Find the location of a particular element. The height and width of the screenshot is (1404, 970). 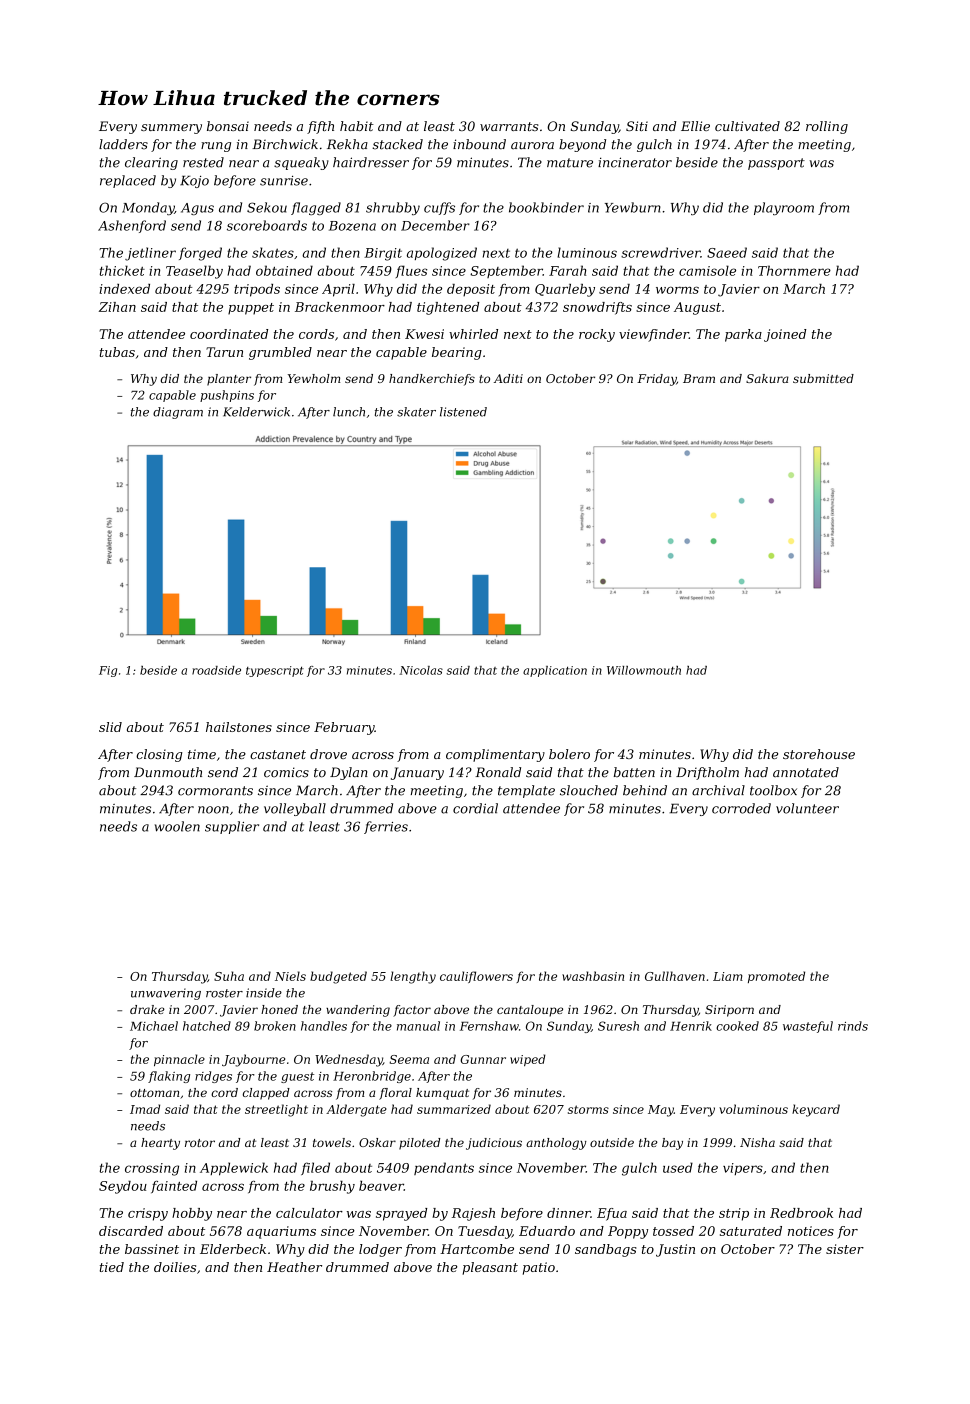

rinds is located at coordinates (853, 1026).
